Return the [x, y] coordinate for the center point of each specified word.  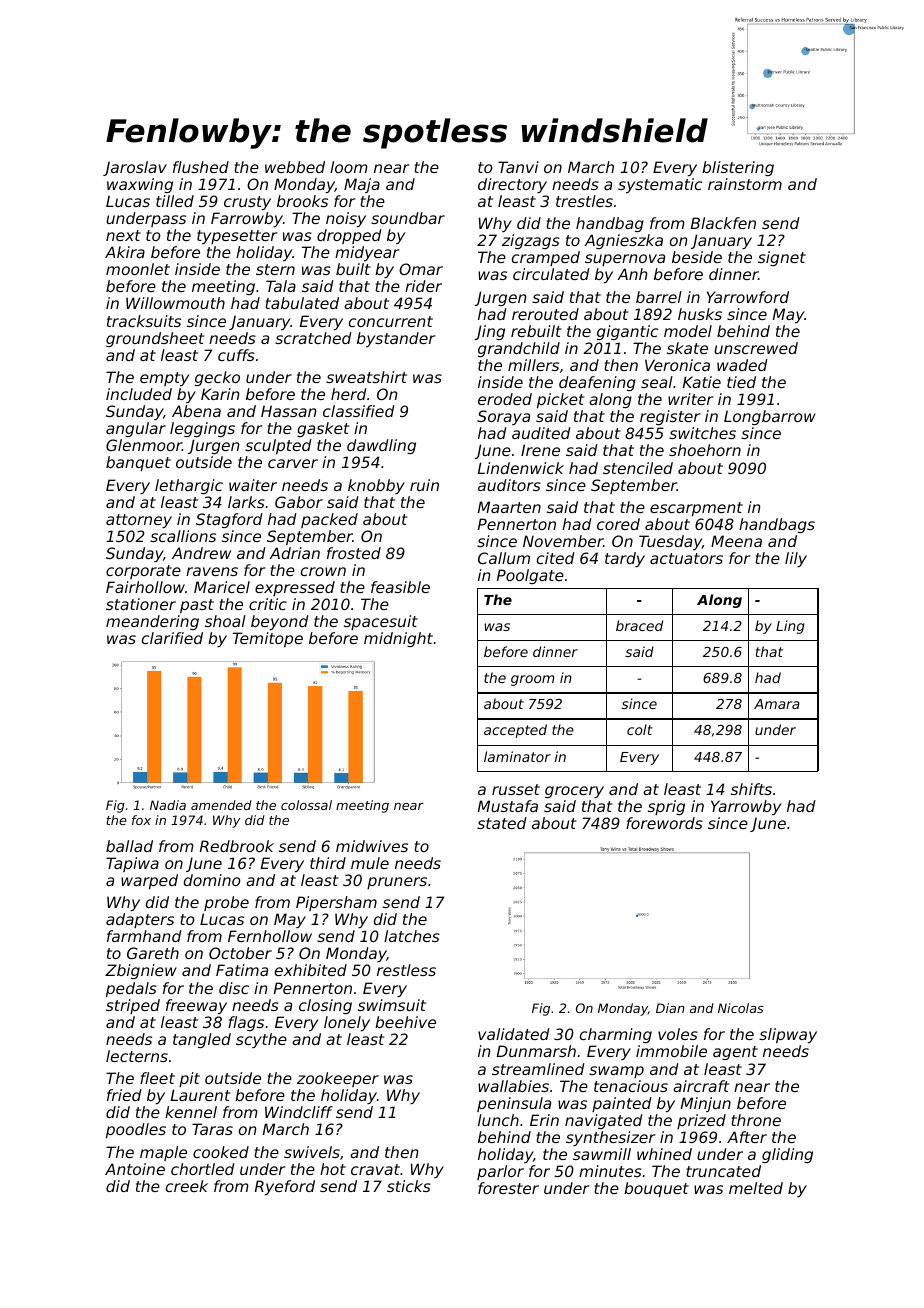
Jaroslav [135, 168]
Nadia [168, 805]
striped [133, 1006]
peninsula [514, 1104]
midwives [372, 846]
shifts [751, 789]
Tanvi [518, 167]
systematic [660, 185]
